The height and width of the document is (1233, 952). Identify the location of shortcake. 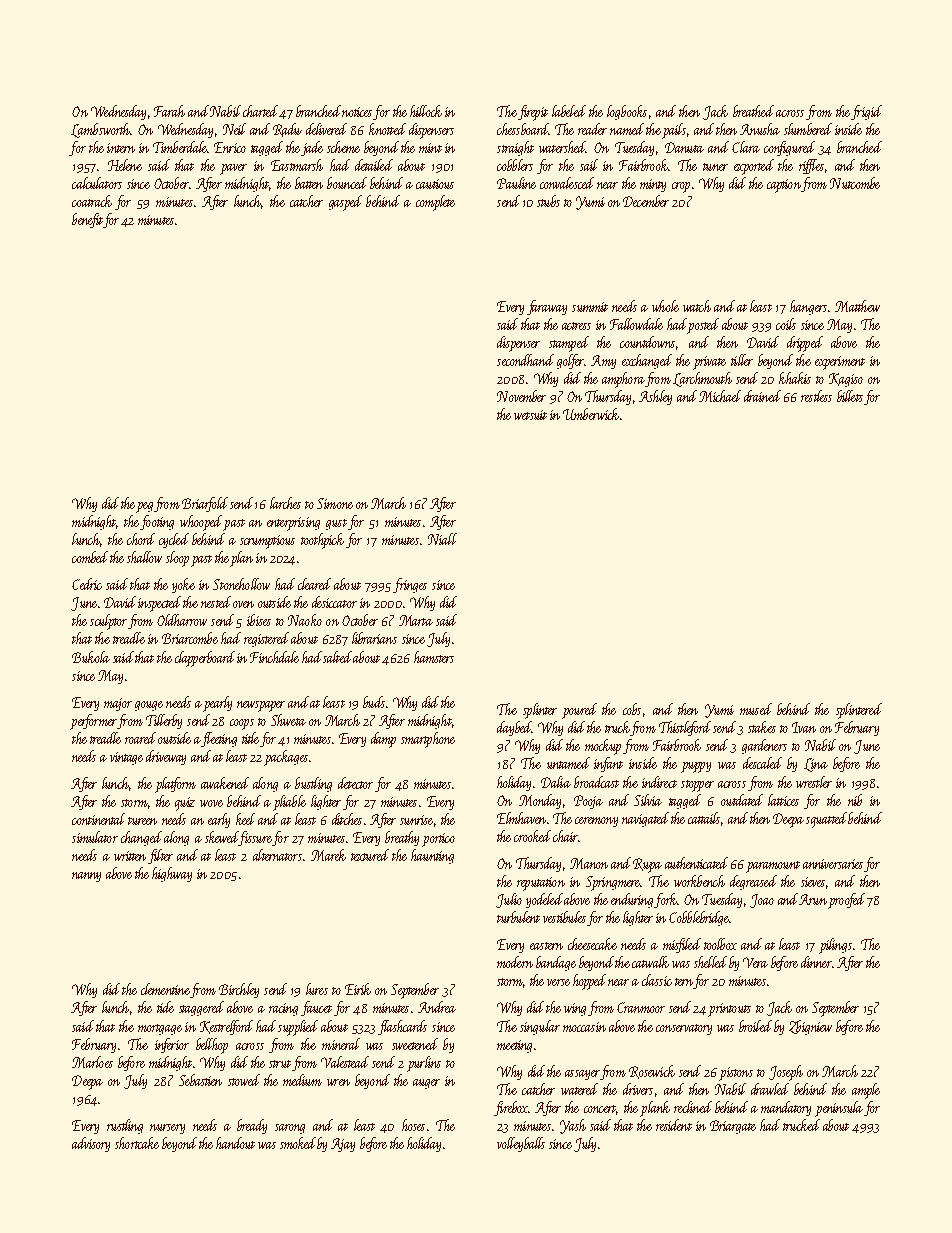
(137, 1143).
